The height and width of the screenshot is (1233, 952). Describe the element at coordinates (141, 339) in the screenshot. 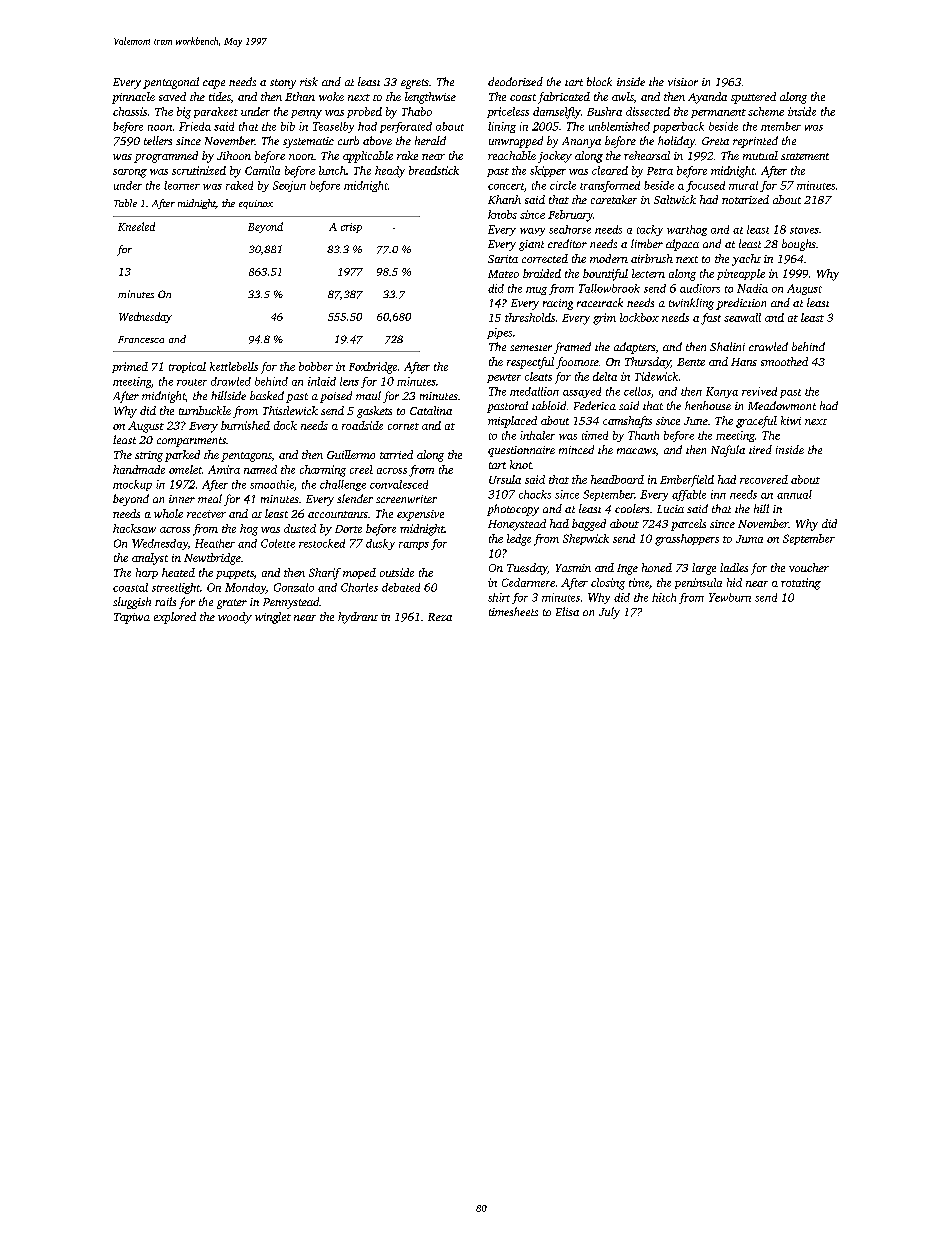

I see `Francesca` at that location.
